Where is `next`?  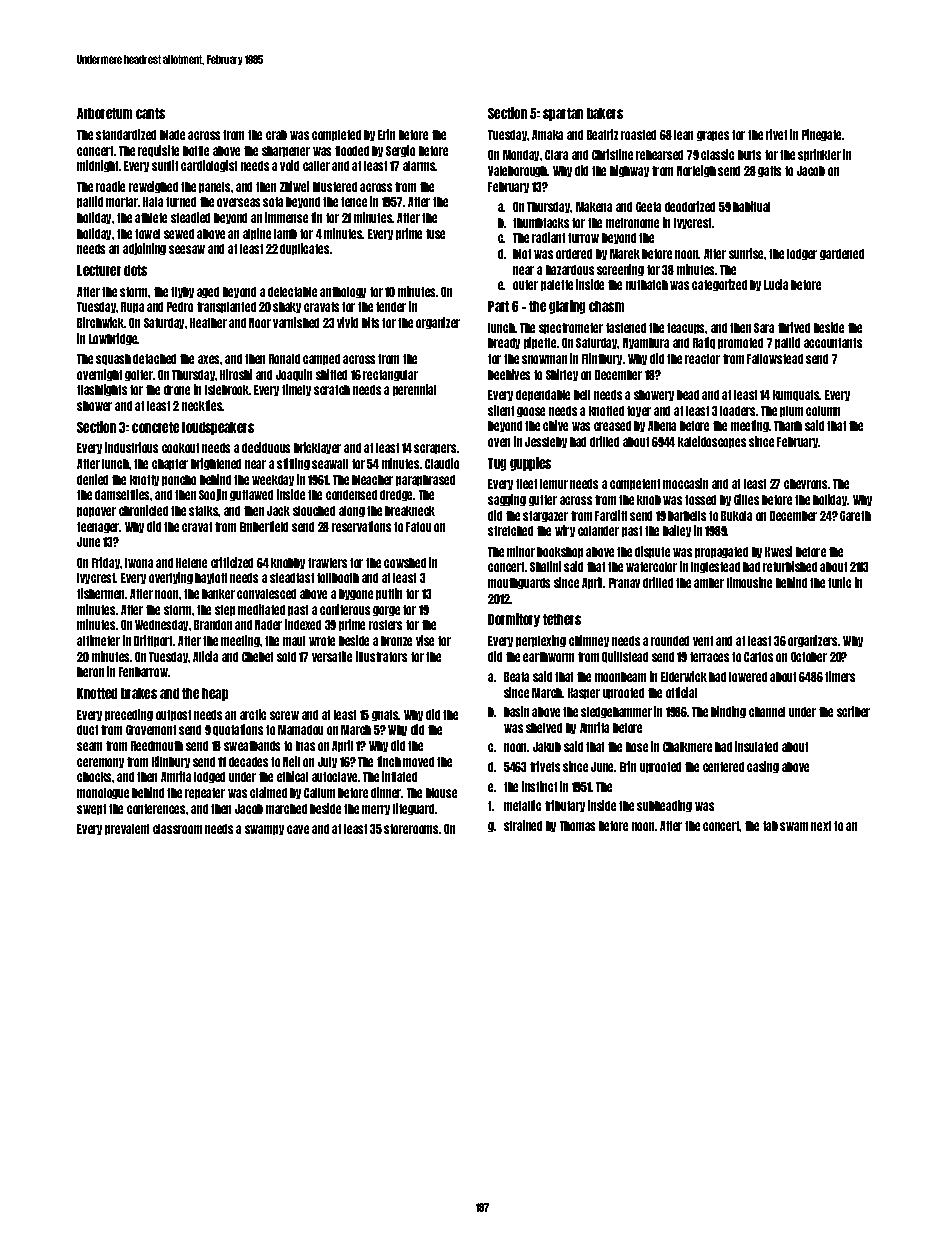
next is located at coordinates (821, 826).
